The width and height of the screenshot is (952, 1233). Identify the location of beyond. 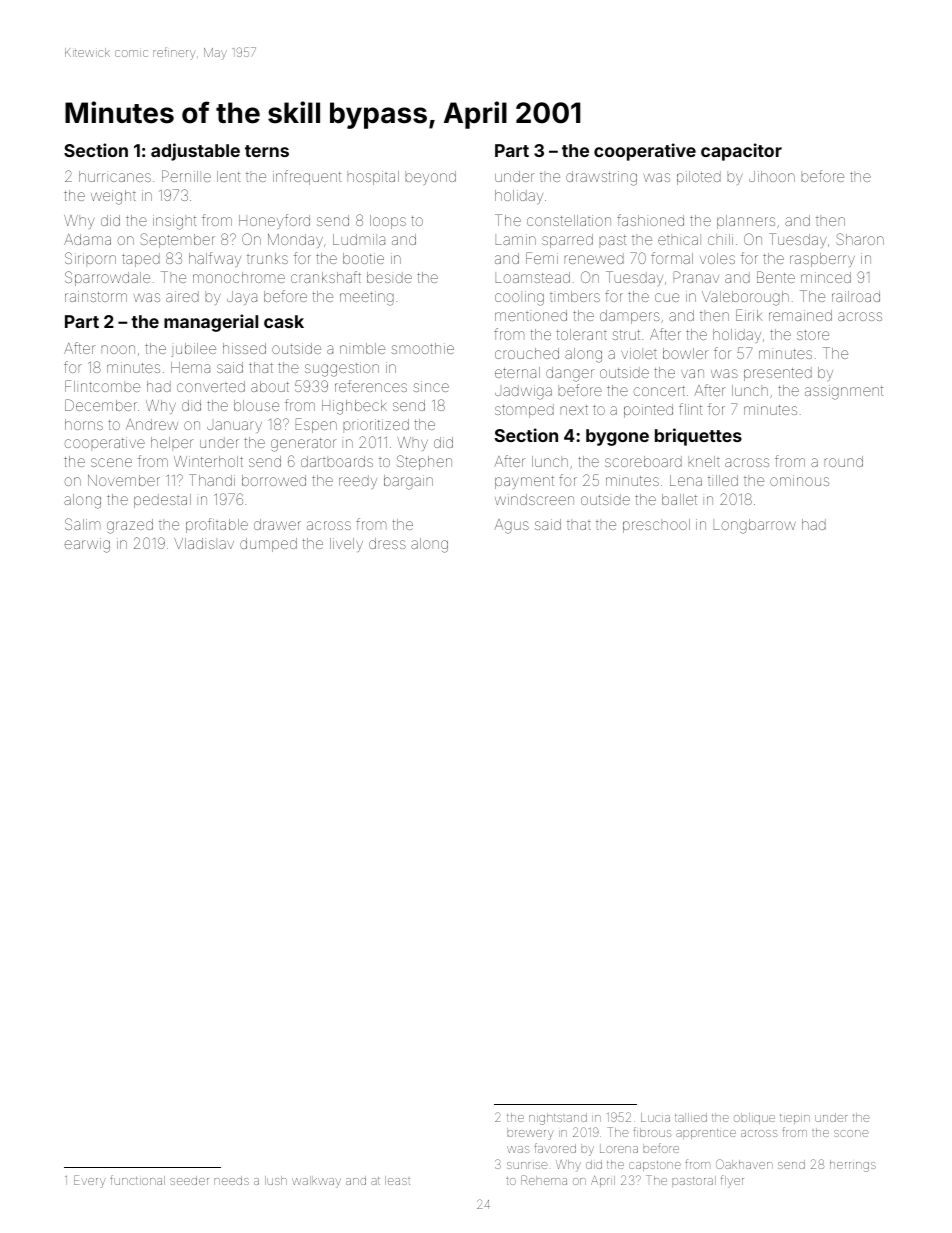
(430, 178).
